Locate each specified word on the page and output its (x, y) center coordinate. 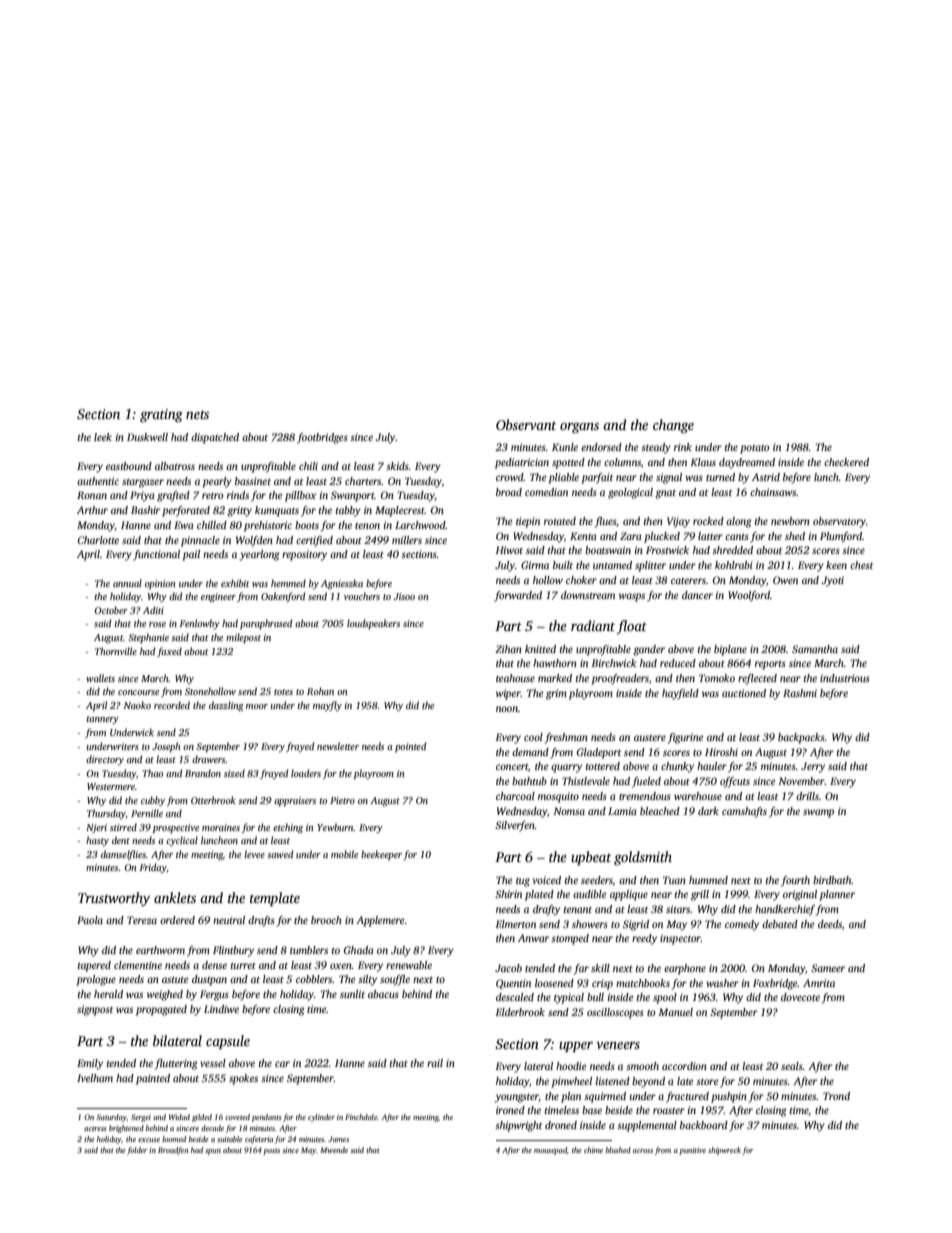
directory (105, 760)
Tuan (674, 880)
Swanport (353, 496)
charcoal (515, 796)
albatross (175, 466)
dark (708, 811)
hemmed (288, 583)
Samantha (815, 649)
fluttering (176, 1064)
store (707, 1082)
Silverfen (515, 826)
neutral (229, 920)
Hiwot (509, 550)
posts (271, 1151)
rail (435, 1063)
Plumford (841, 537)
